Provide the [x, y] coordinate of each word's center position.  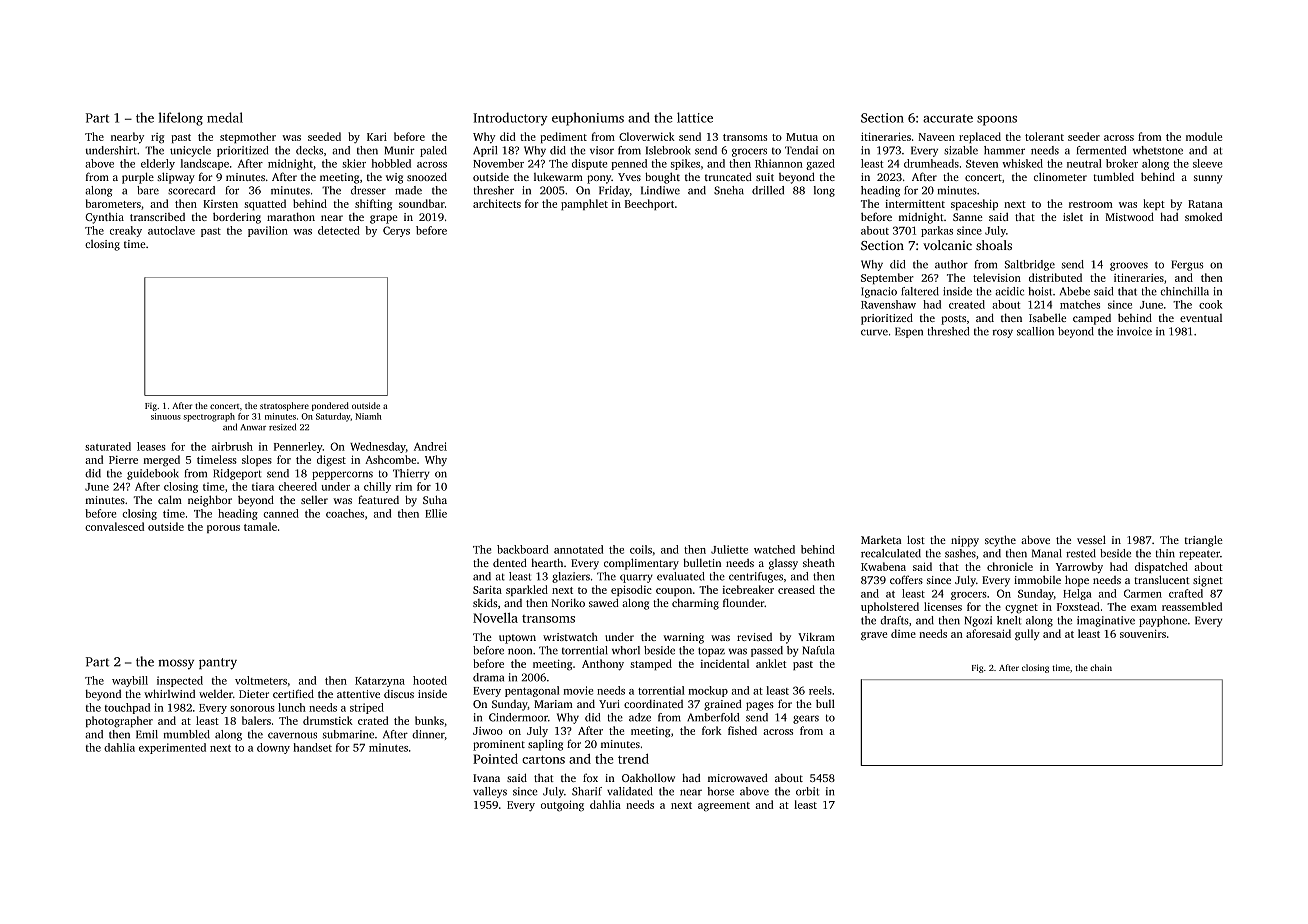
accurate [948, 118]
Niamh [368, 416]
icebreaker [748, 589]
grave [874, 636]
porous [223, 529]
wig [394, 178]
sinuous [166, 416]
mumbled [186, 734]
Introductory [510, 119]
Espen [909, 332]
